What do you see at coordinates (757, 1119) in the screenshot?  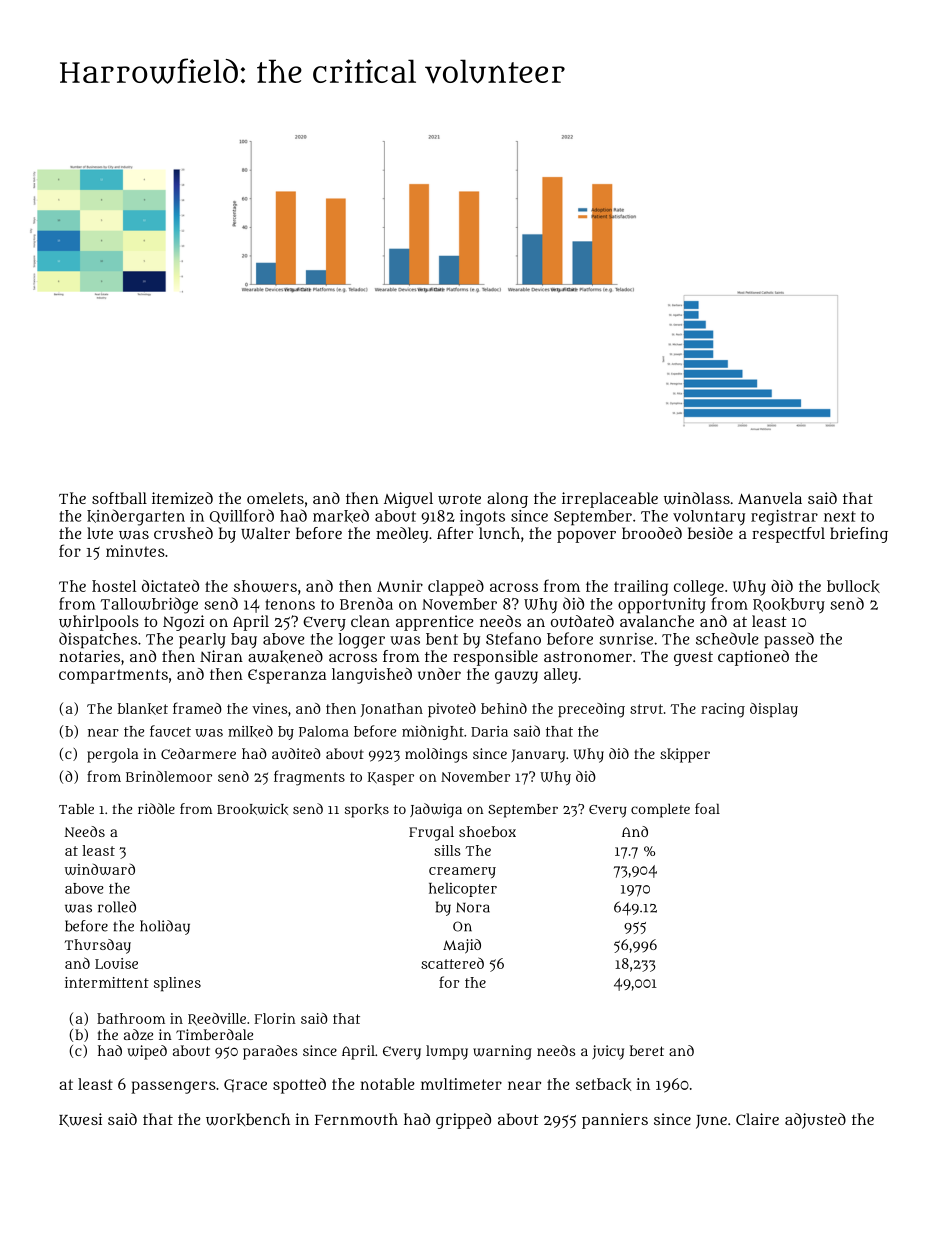 I see `Claire` at bounding box center [757, 1119].
